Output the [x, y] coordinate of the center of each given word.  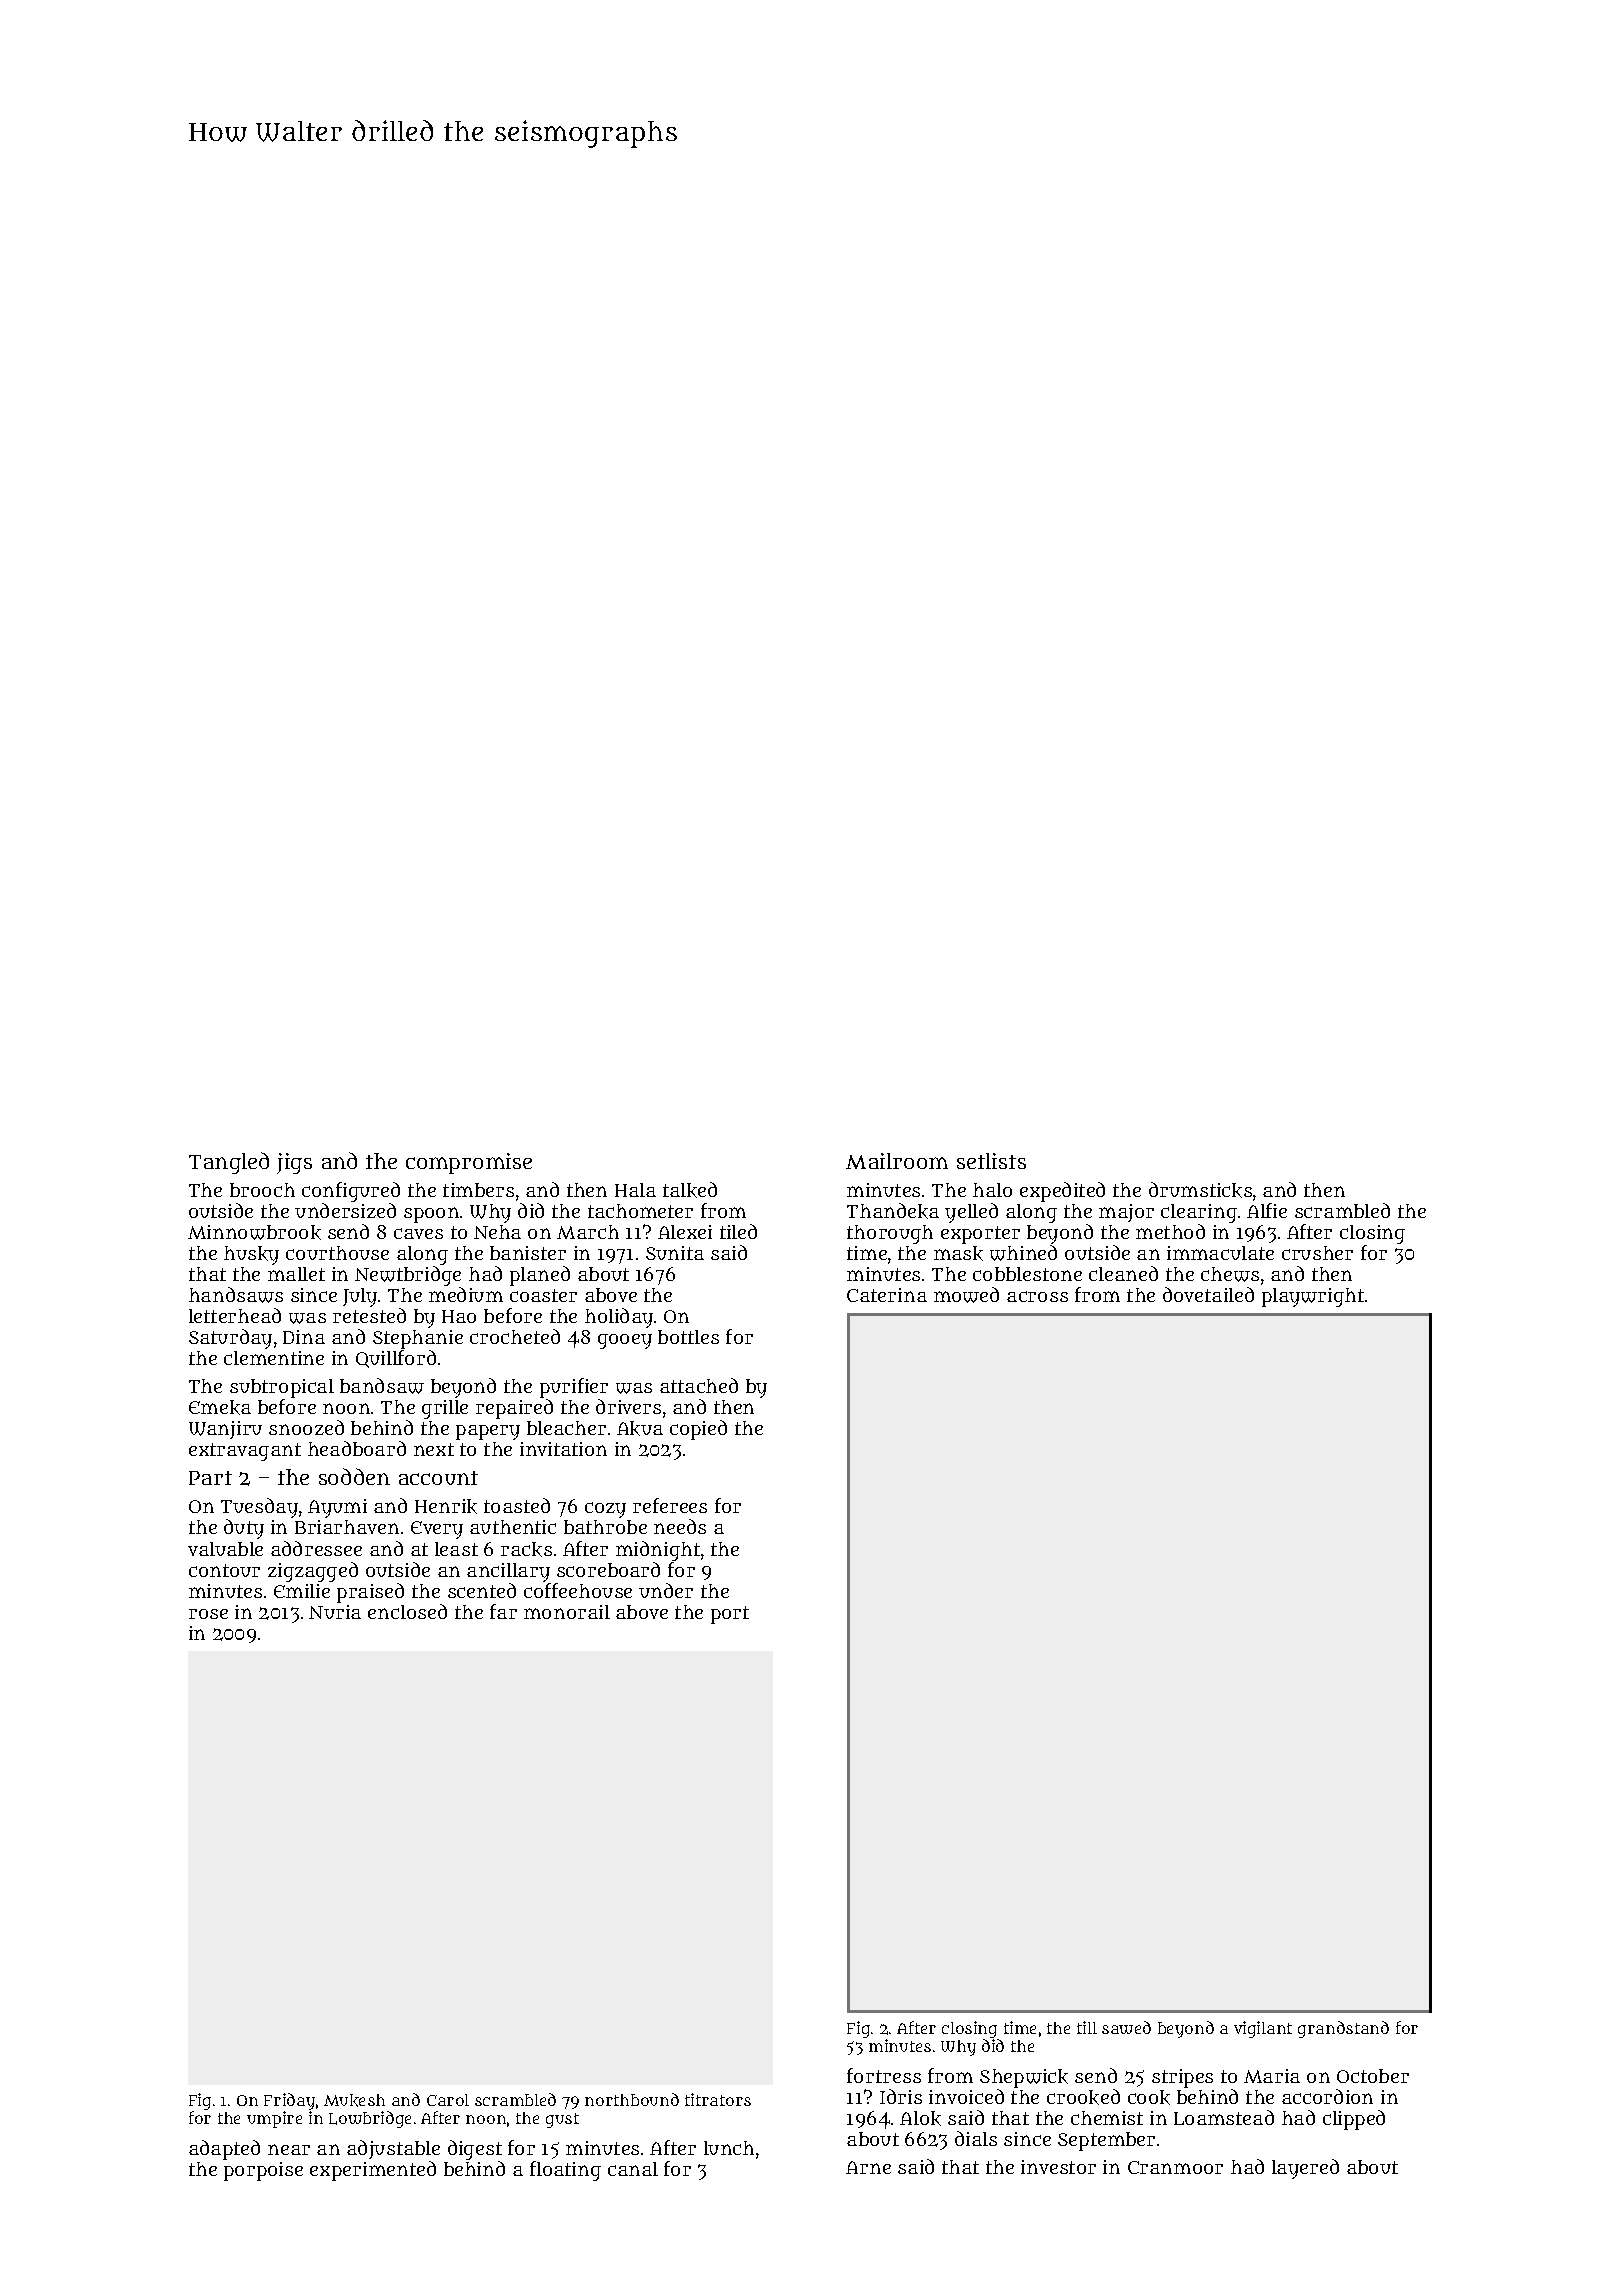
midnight [658, 1551]
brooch [262, 1190]
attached [699, 1385]
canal [633, 2169]
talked [690, 1190]
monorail [567, 1612]
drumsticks [1200, 1190]
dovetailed [1208, 1294]
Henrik [446, 1506]
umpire [274, 2119]
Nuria [335, 1612]
